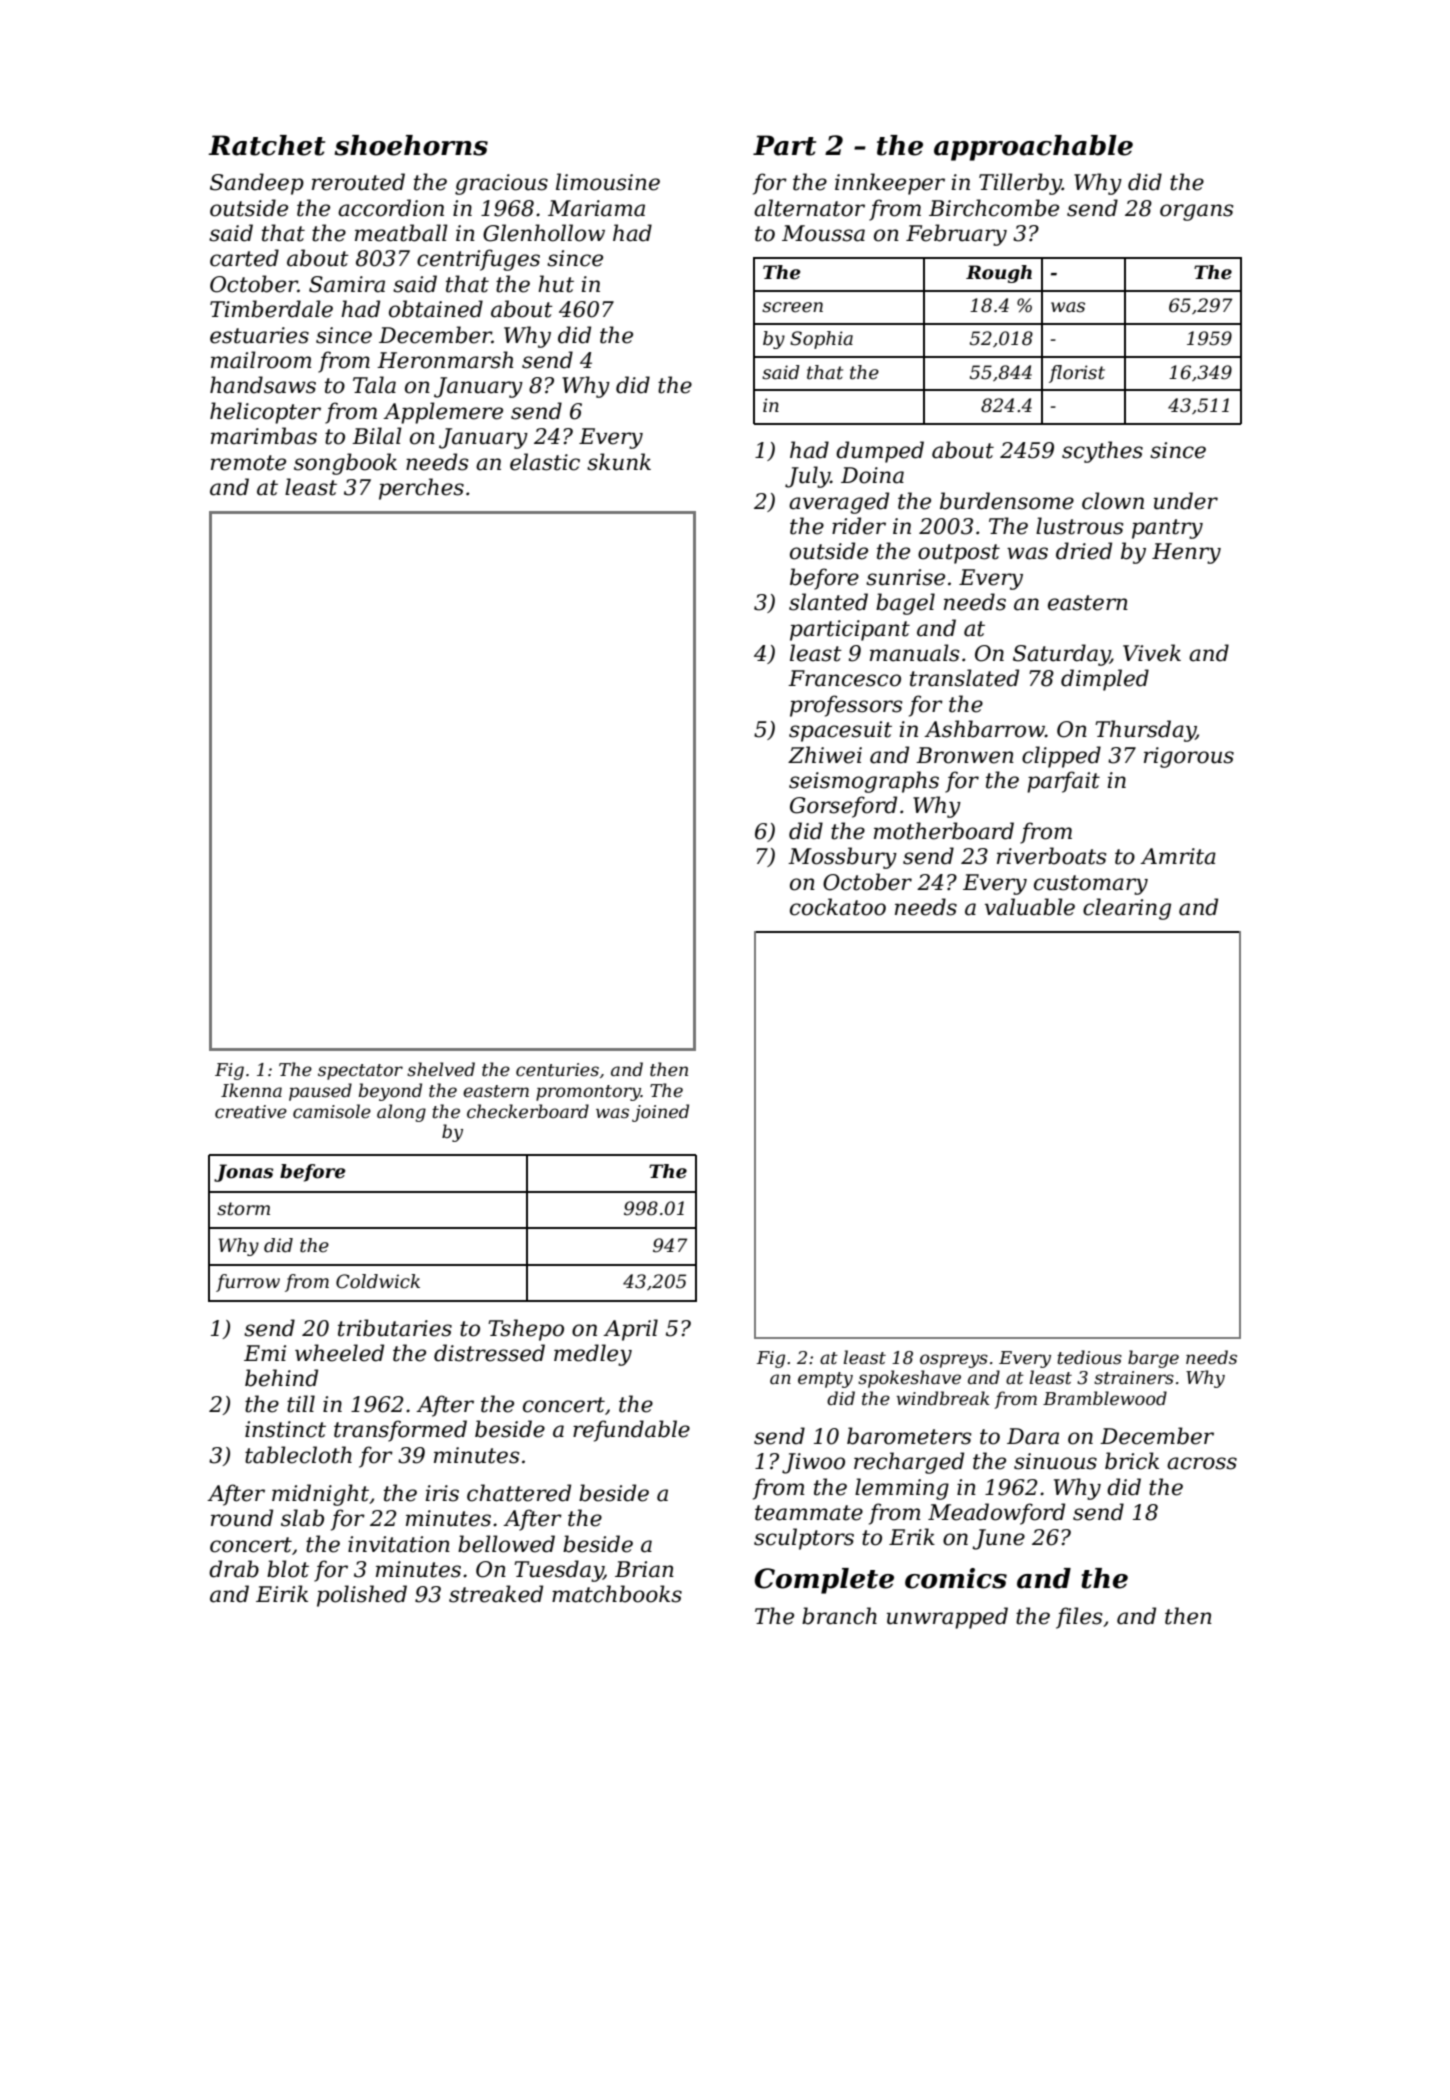  Describe the element at coordinates (374, 385) in the screenshot. I see `Tala` at that location.
